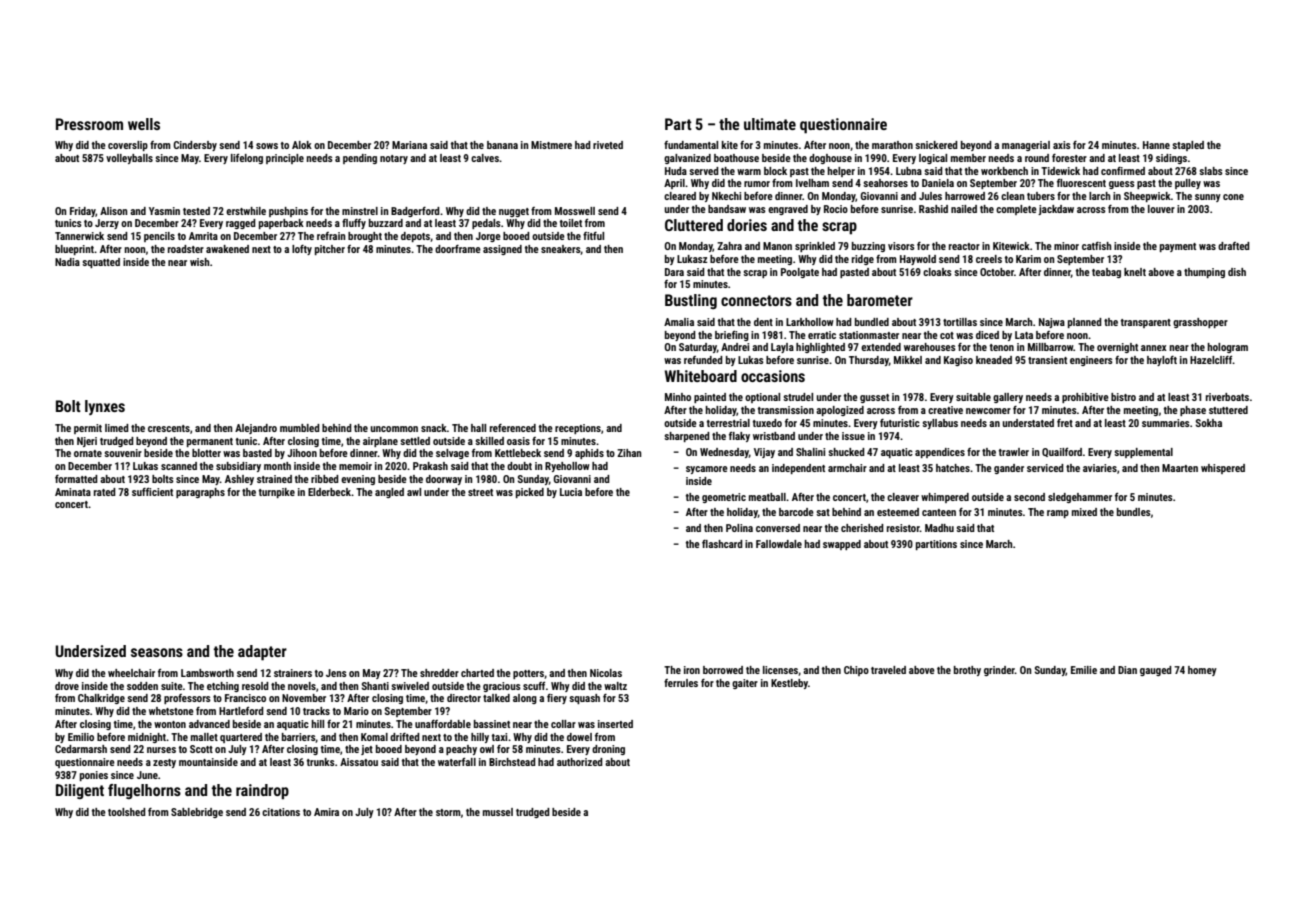 The height and width of the page is (924, 1308). What do you see at coordinates (89, 124) in the page?
I see `Pressroom` at bounding box center [89, 124].
